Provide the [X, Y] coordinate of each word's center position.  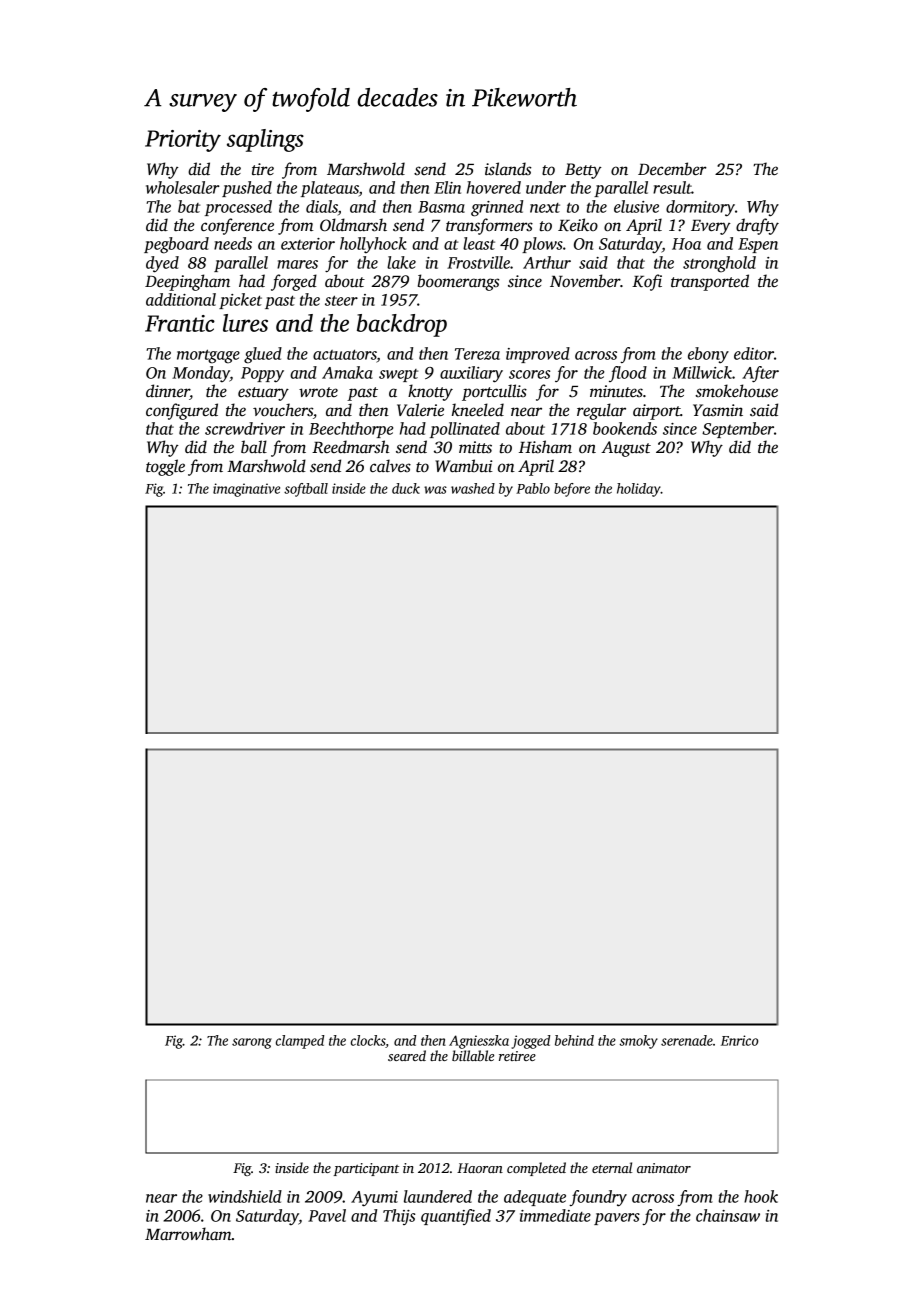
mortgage [208, 356]
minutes [616, 391]
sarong [252, 1043]
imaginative [246, 490]
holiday [639, 490]
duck [406, 488]
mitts [475, 447]
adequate [535, 1198]
